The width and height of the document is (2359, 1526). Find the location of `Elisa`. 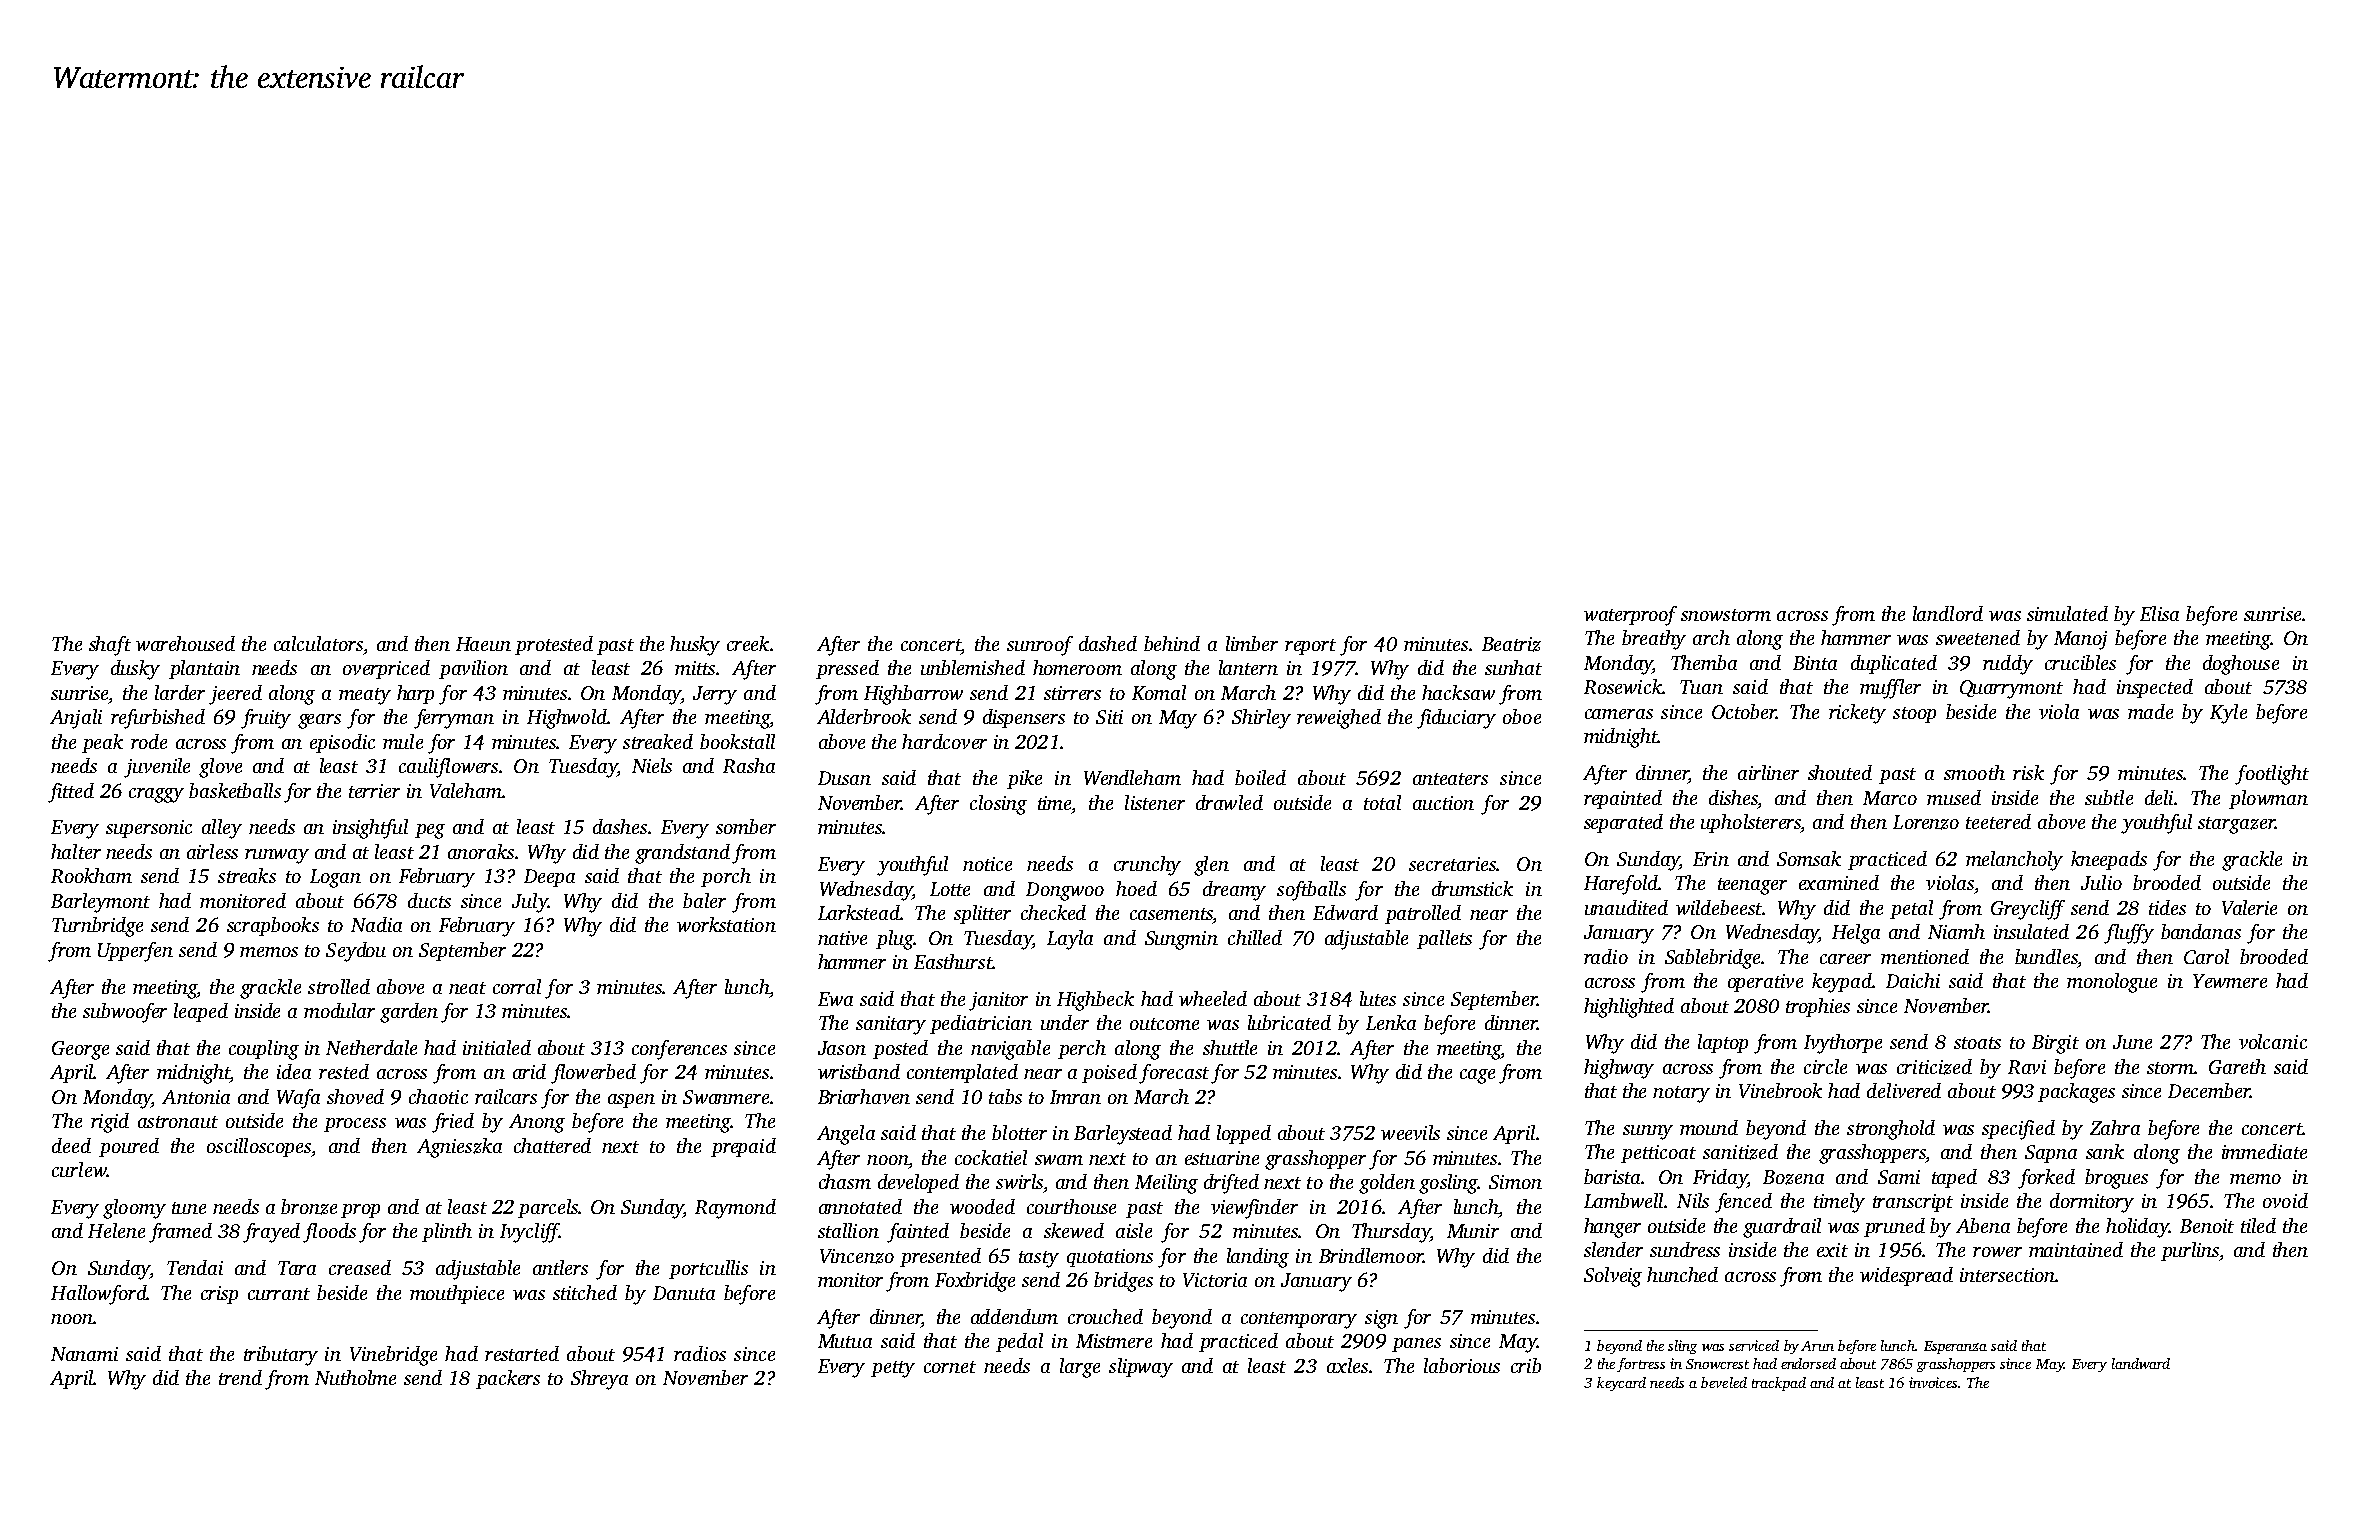

Elisa is located at coordinates (2159, 613).
